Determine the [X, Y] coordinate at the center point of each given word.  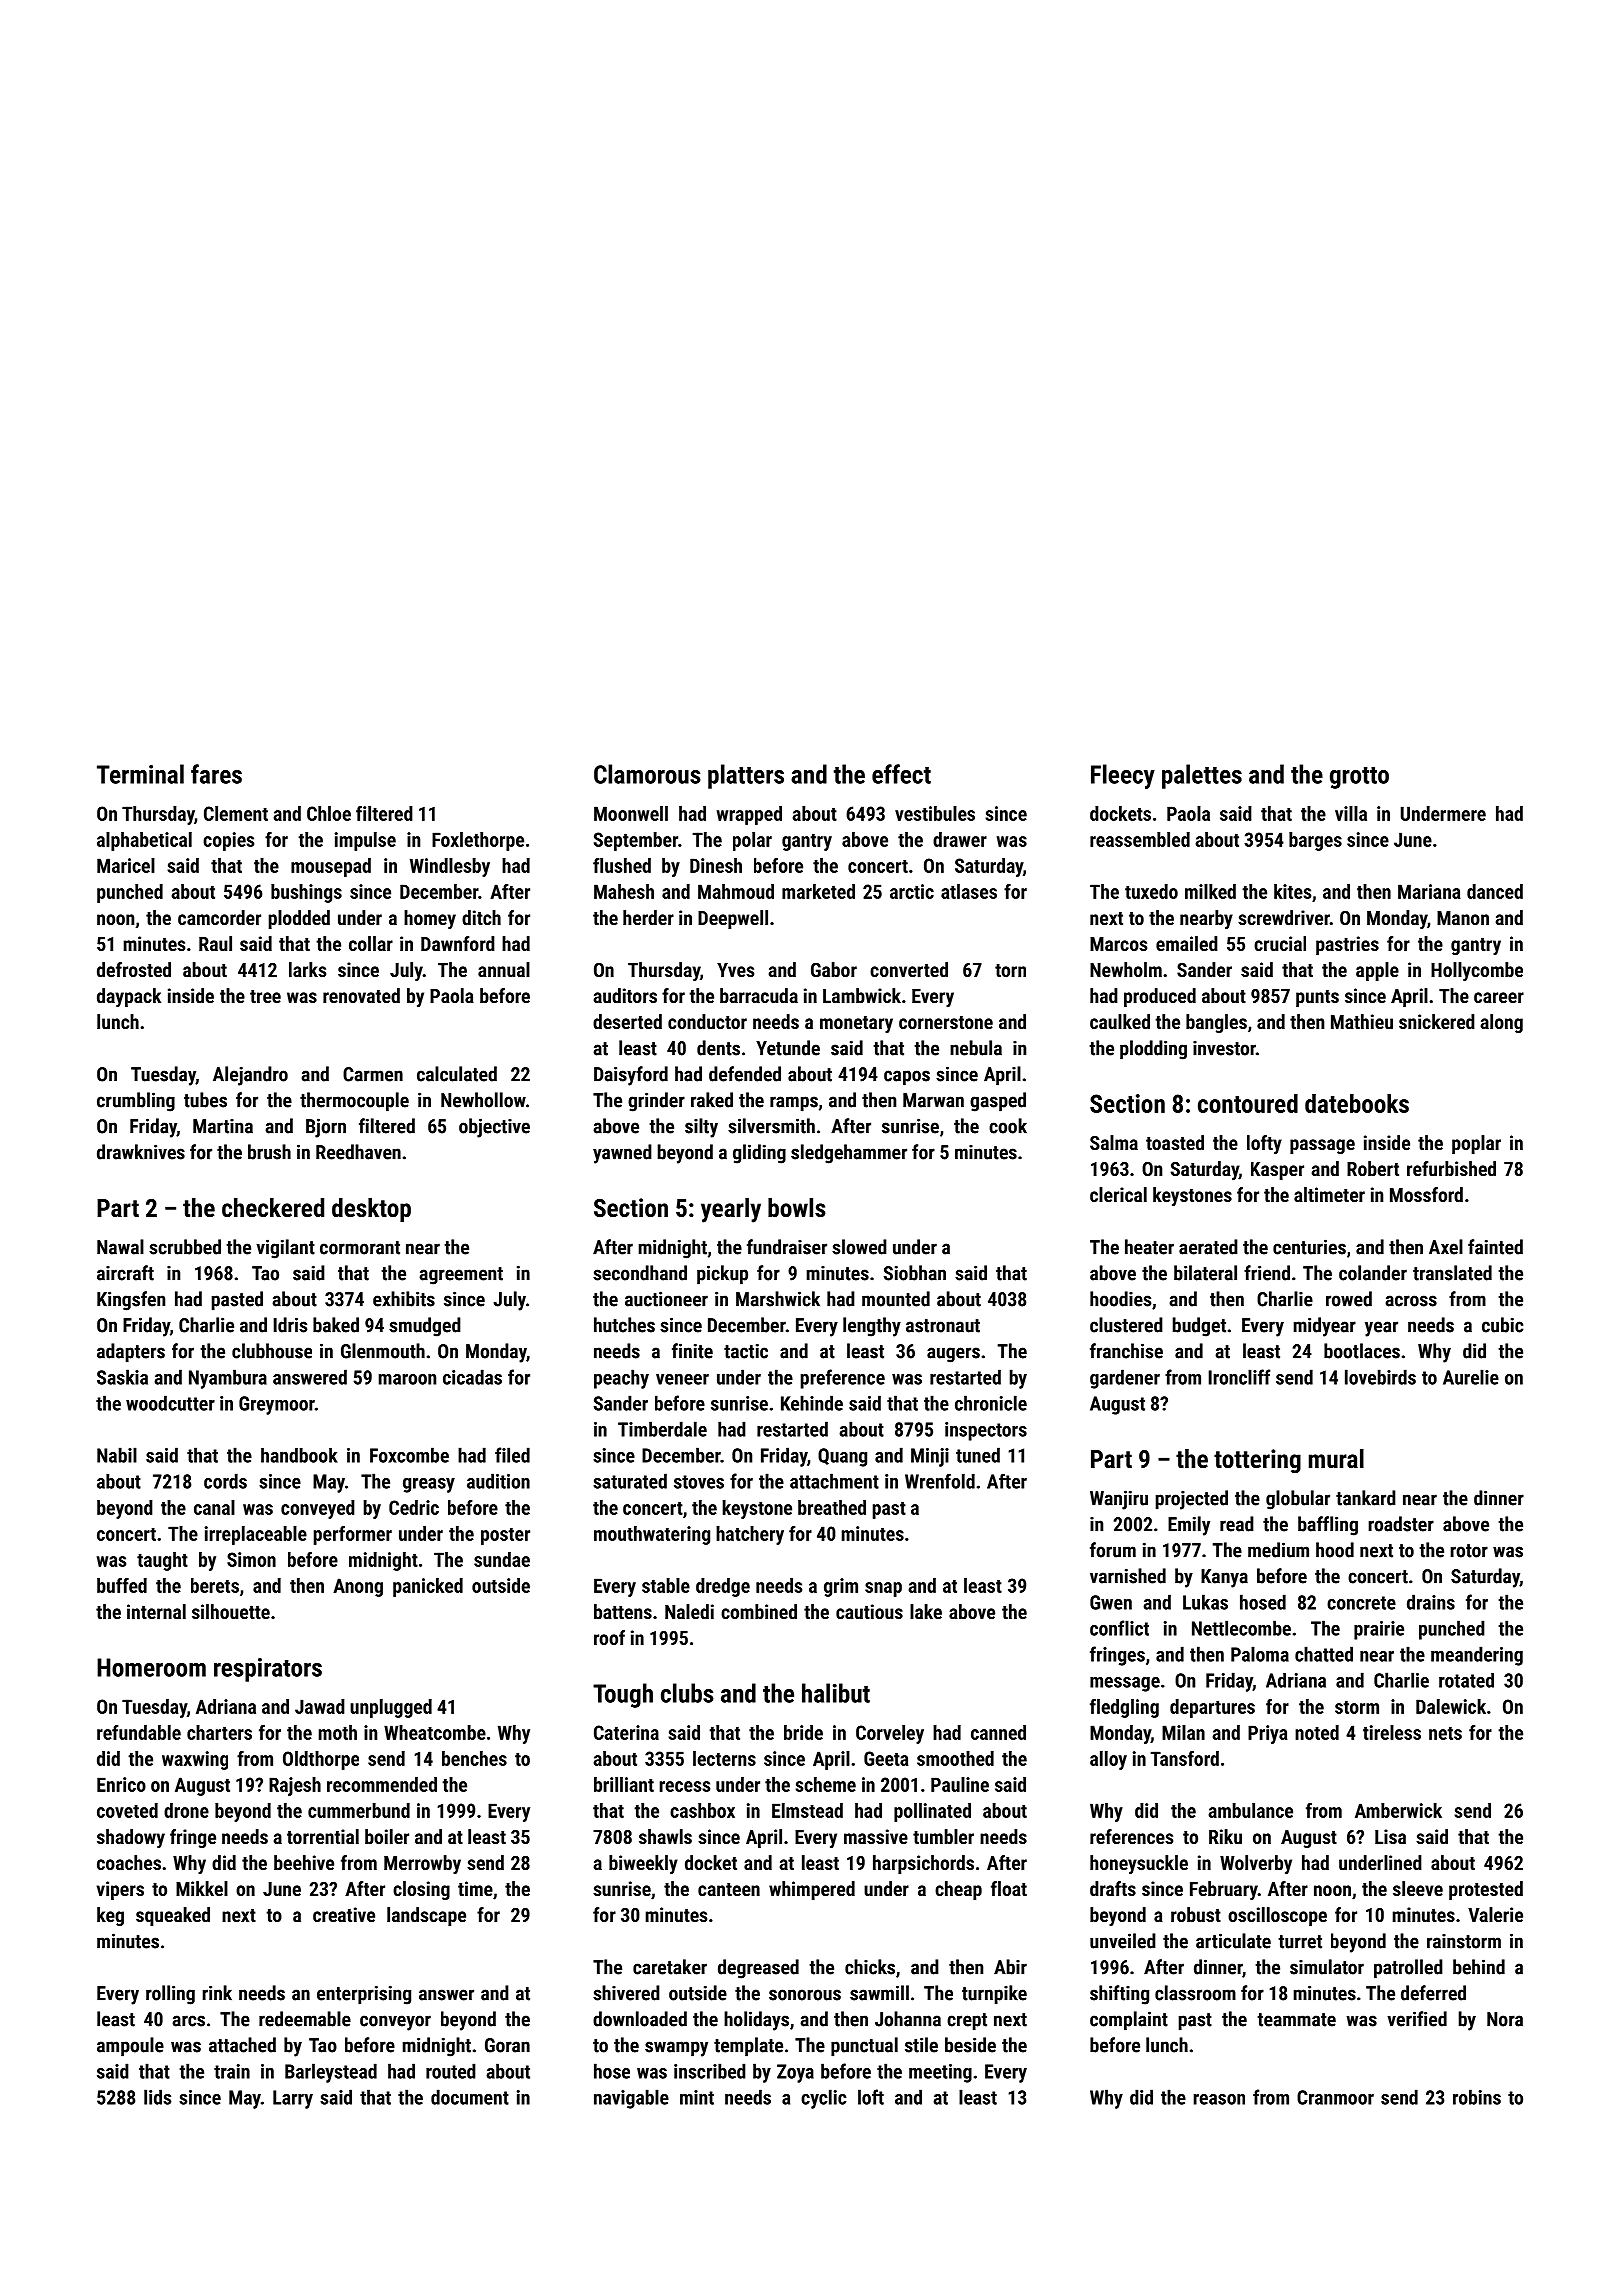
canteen [729, 1889]
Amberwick [1398, 1810]
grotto [1359, 778]
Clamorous [647, 774]
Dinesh [716, 865]
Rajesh [295, 1786]
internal [156, 1611]
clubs [687, 1693]
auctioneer [666, 1299]
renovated [361, 995]
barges [1315, 841]
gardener [1125, 1379]
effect [901, 774]
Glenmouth [383, 1351]
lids [157, 2097]
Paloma [1260, 1654]
